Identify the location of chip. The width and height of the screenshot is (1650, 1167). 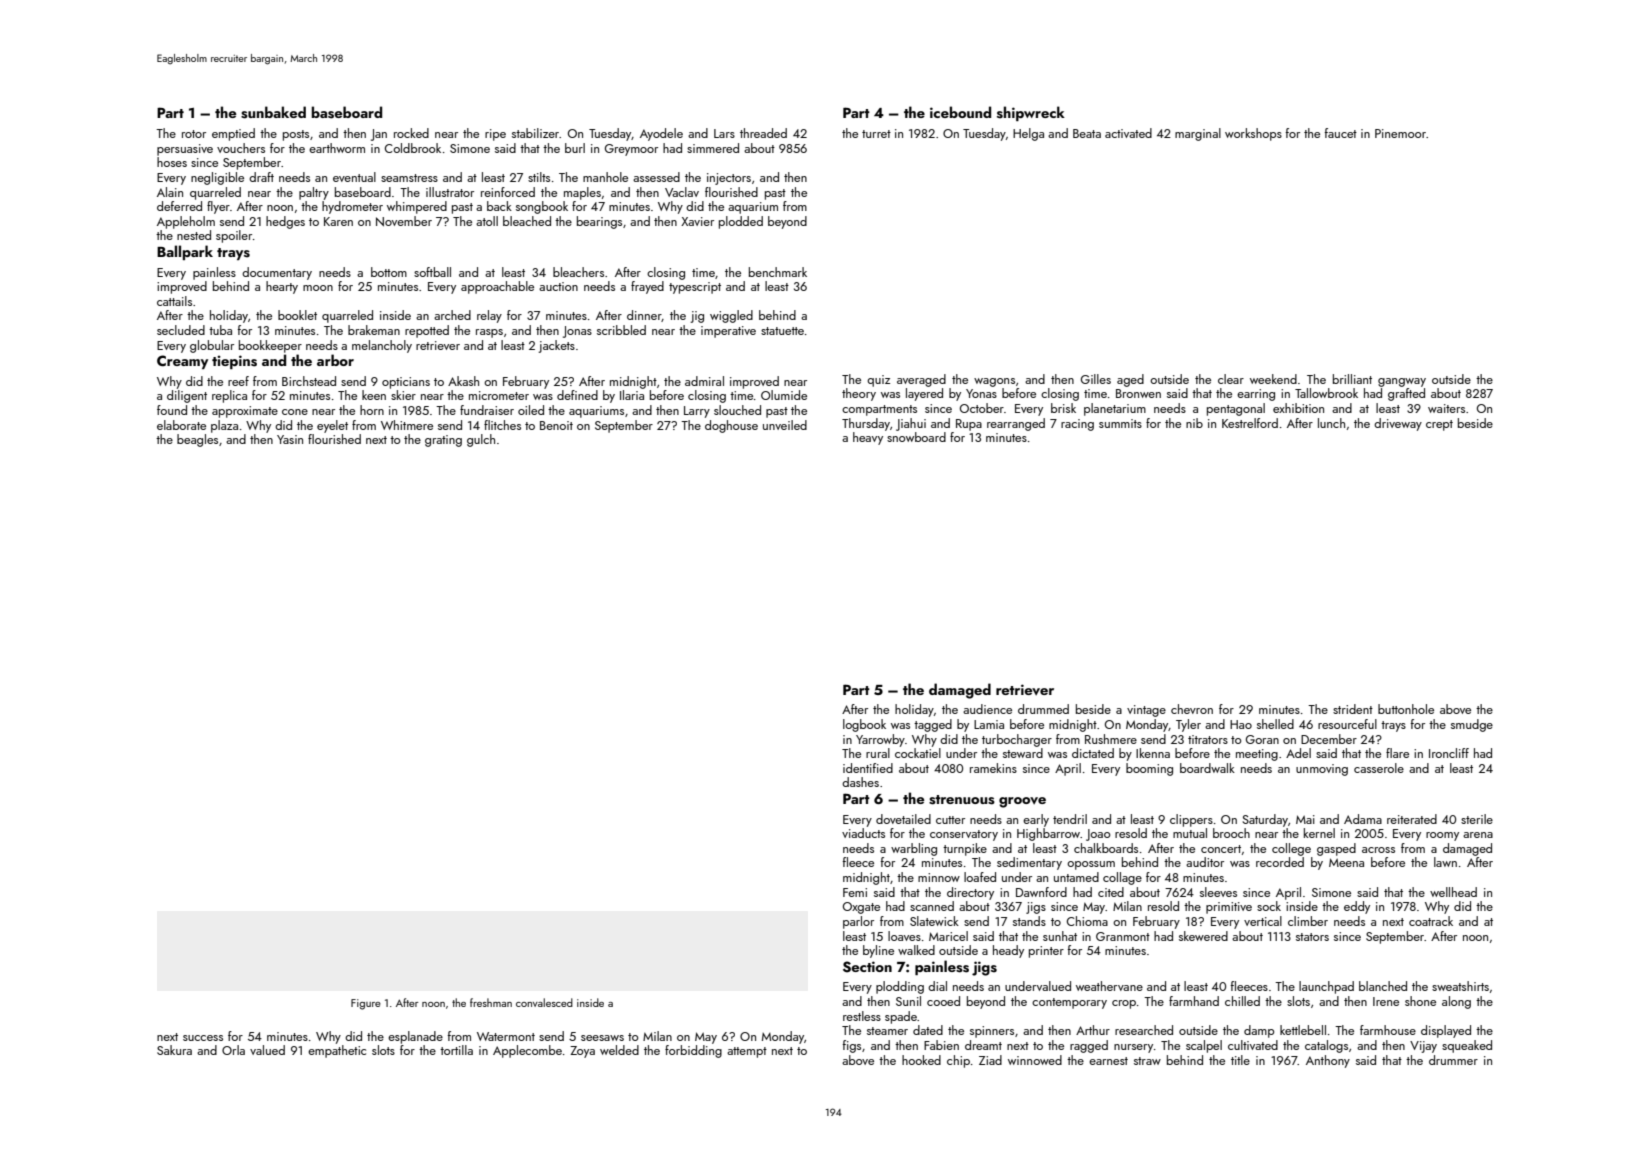
(958, 1061).
